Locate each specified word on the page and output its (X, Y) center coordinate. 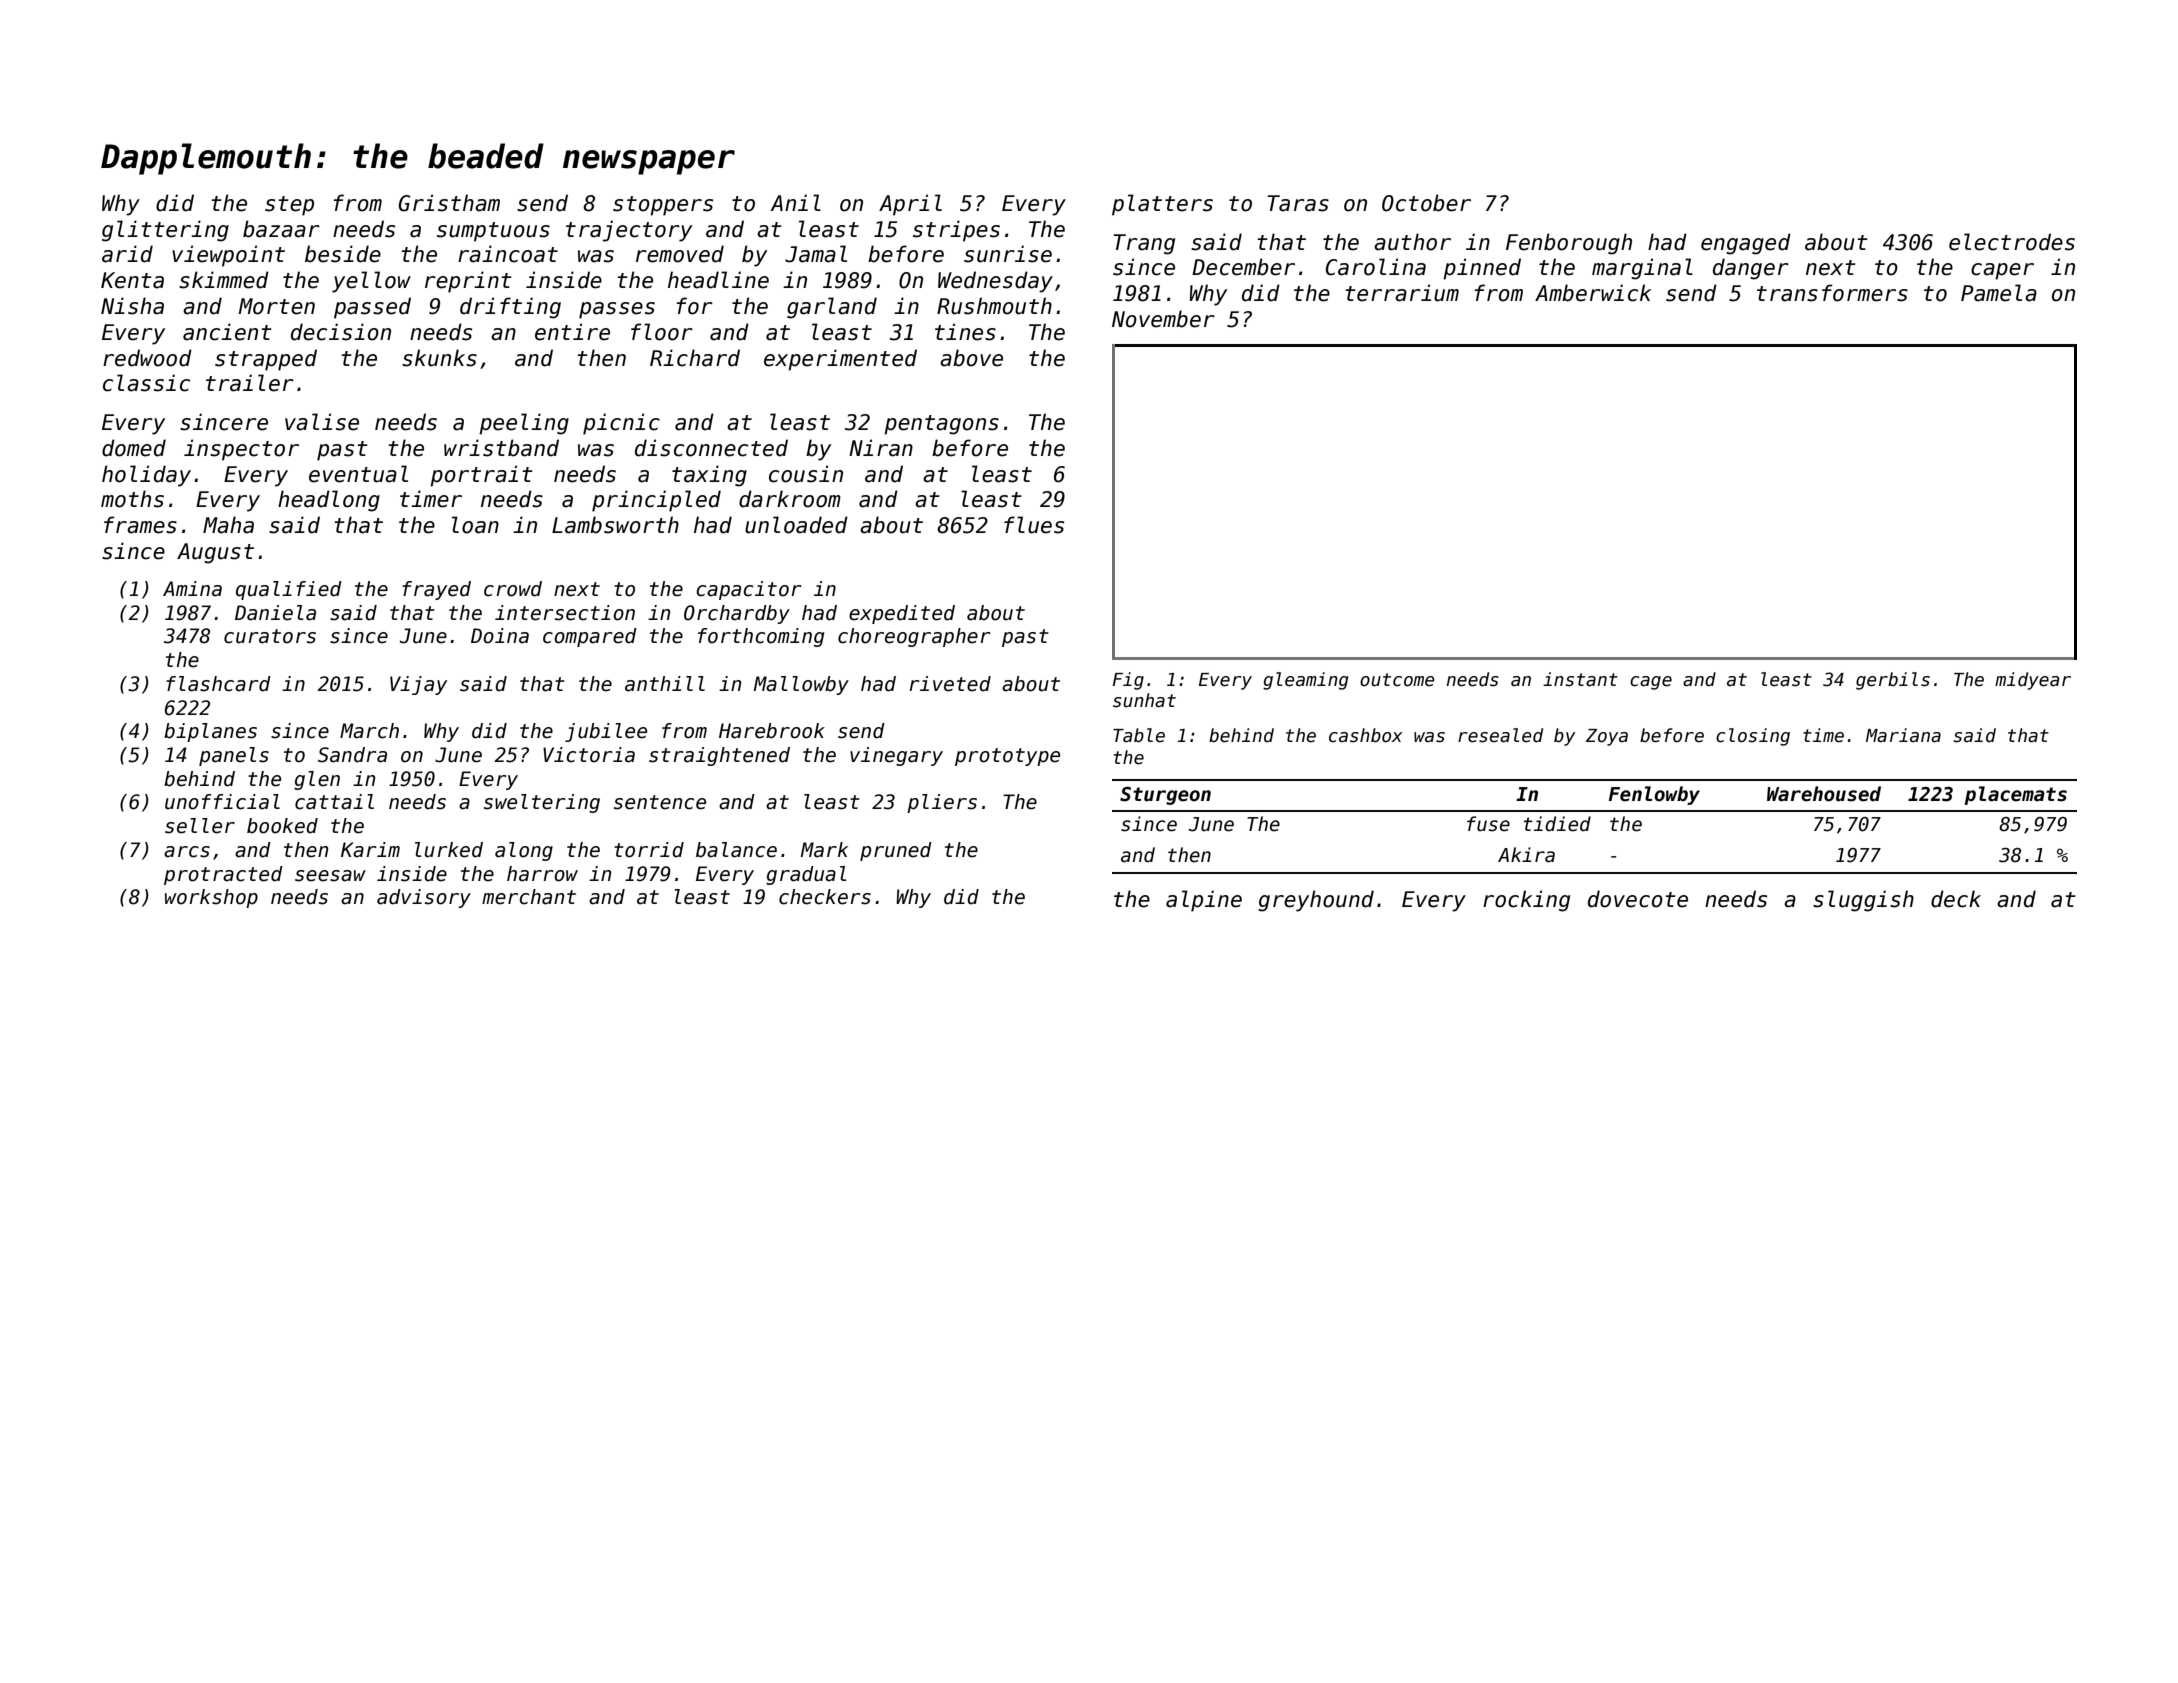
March (369, 731)
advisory (424, 898)
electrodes (2012, 242)
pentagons (941, 425)
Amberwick (1593, 293)
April (910, 205)
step (289, 206)
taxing (709, 476)
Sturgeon (1165, 796)
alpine (1204, 901)
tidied (1557, 824)
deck (1956, 899)
